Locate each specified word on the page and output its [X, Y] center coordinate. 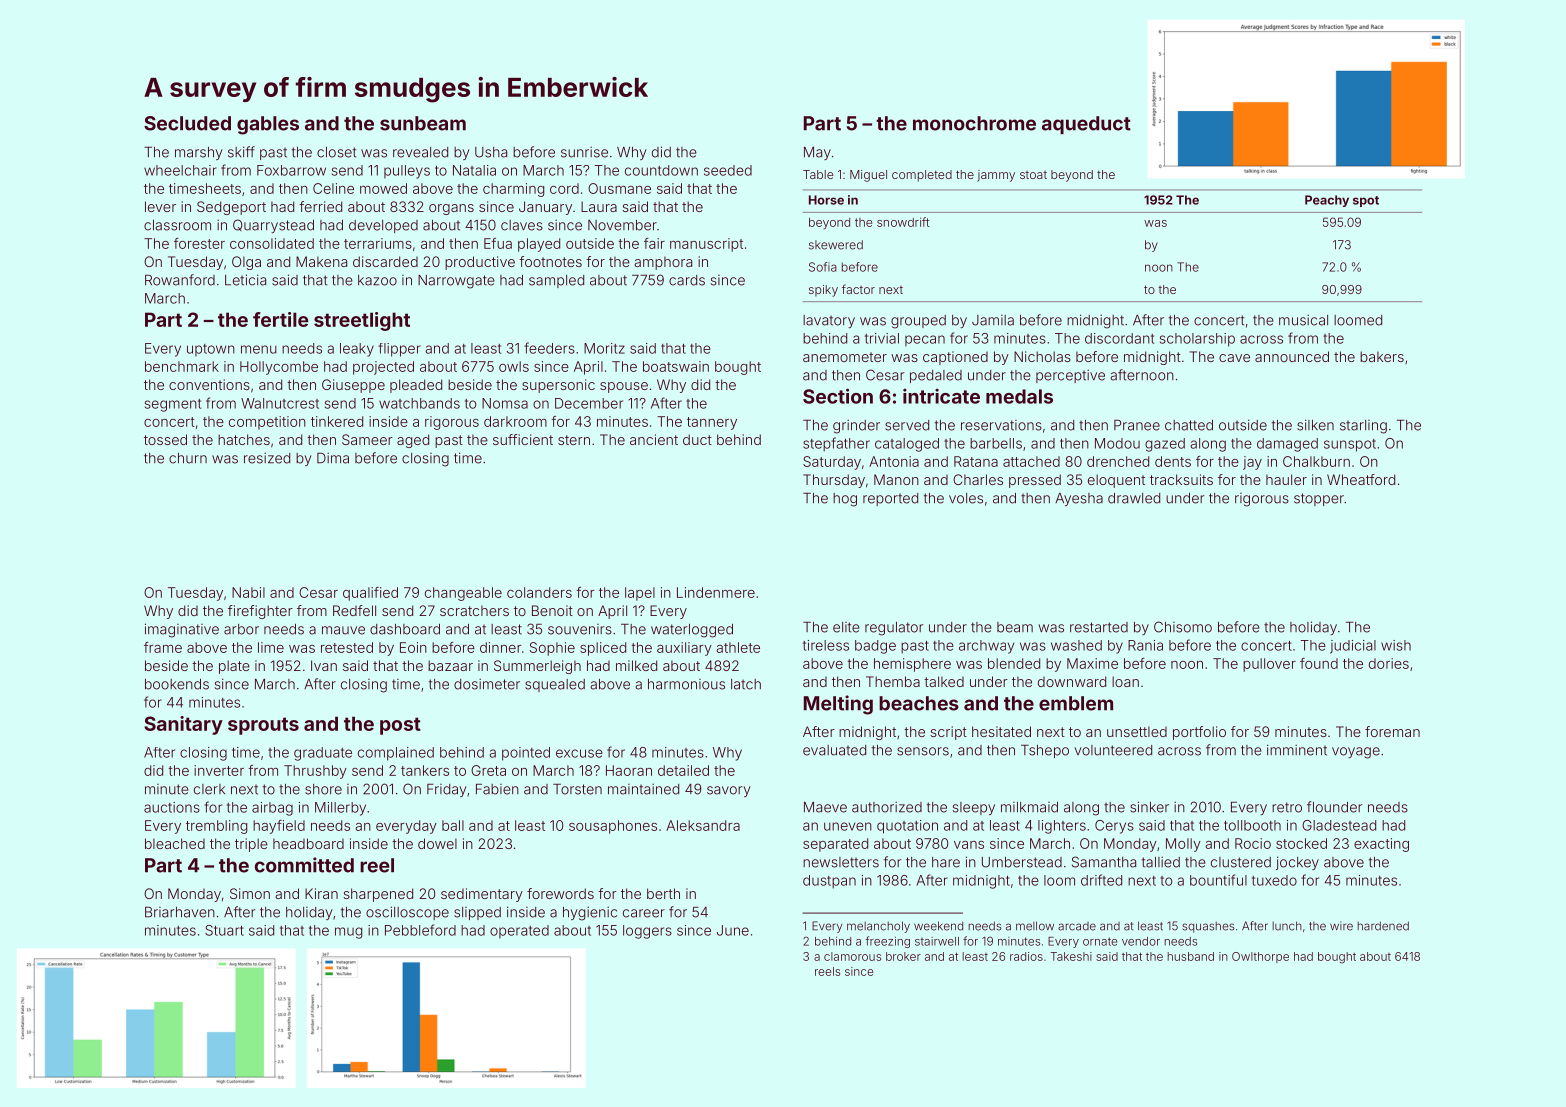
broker [903, 956]
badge [875, 647]
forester [199, 243]
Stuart [224, 930]
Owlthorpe [1260, 957]
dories [1389, 663]
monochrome [974, 123]
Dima [333, 458]
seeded [728, 170]
